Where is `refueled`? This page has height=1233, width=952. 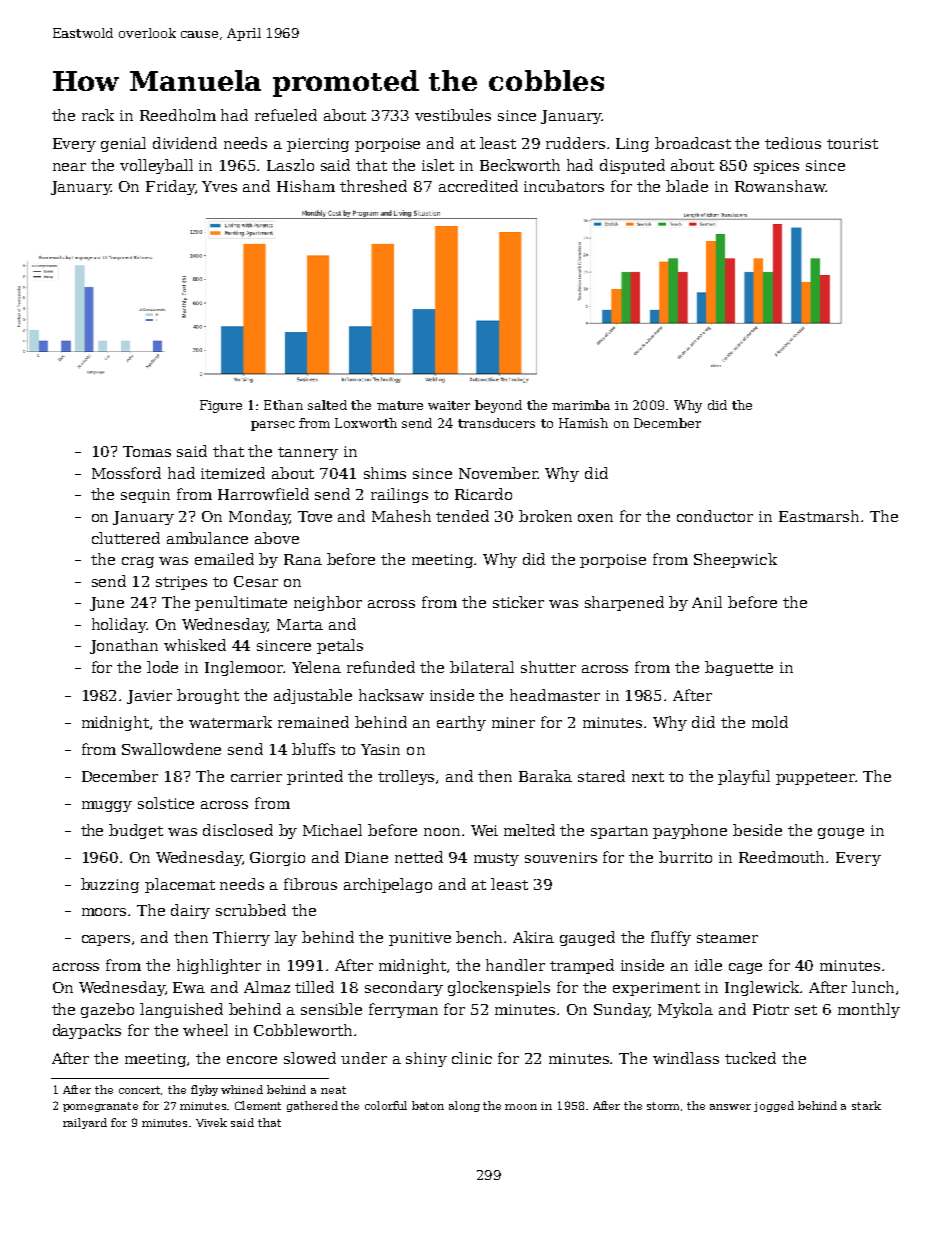 refueled is located at coordinates (286, 115).
